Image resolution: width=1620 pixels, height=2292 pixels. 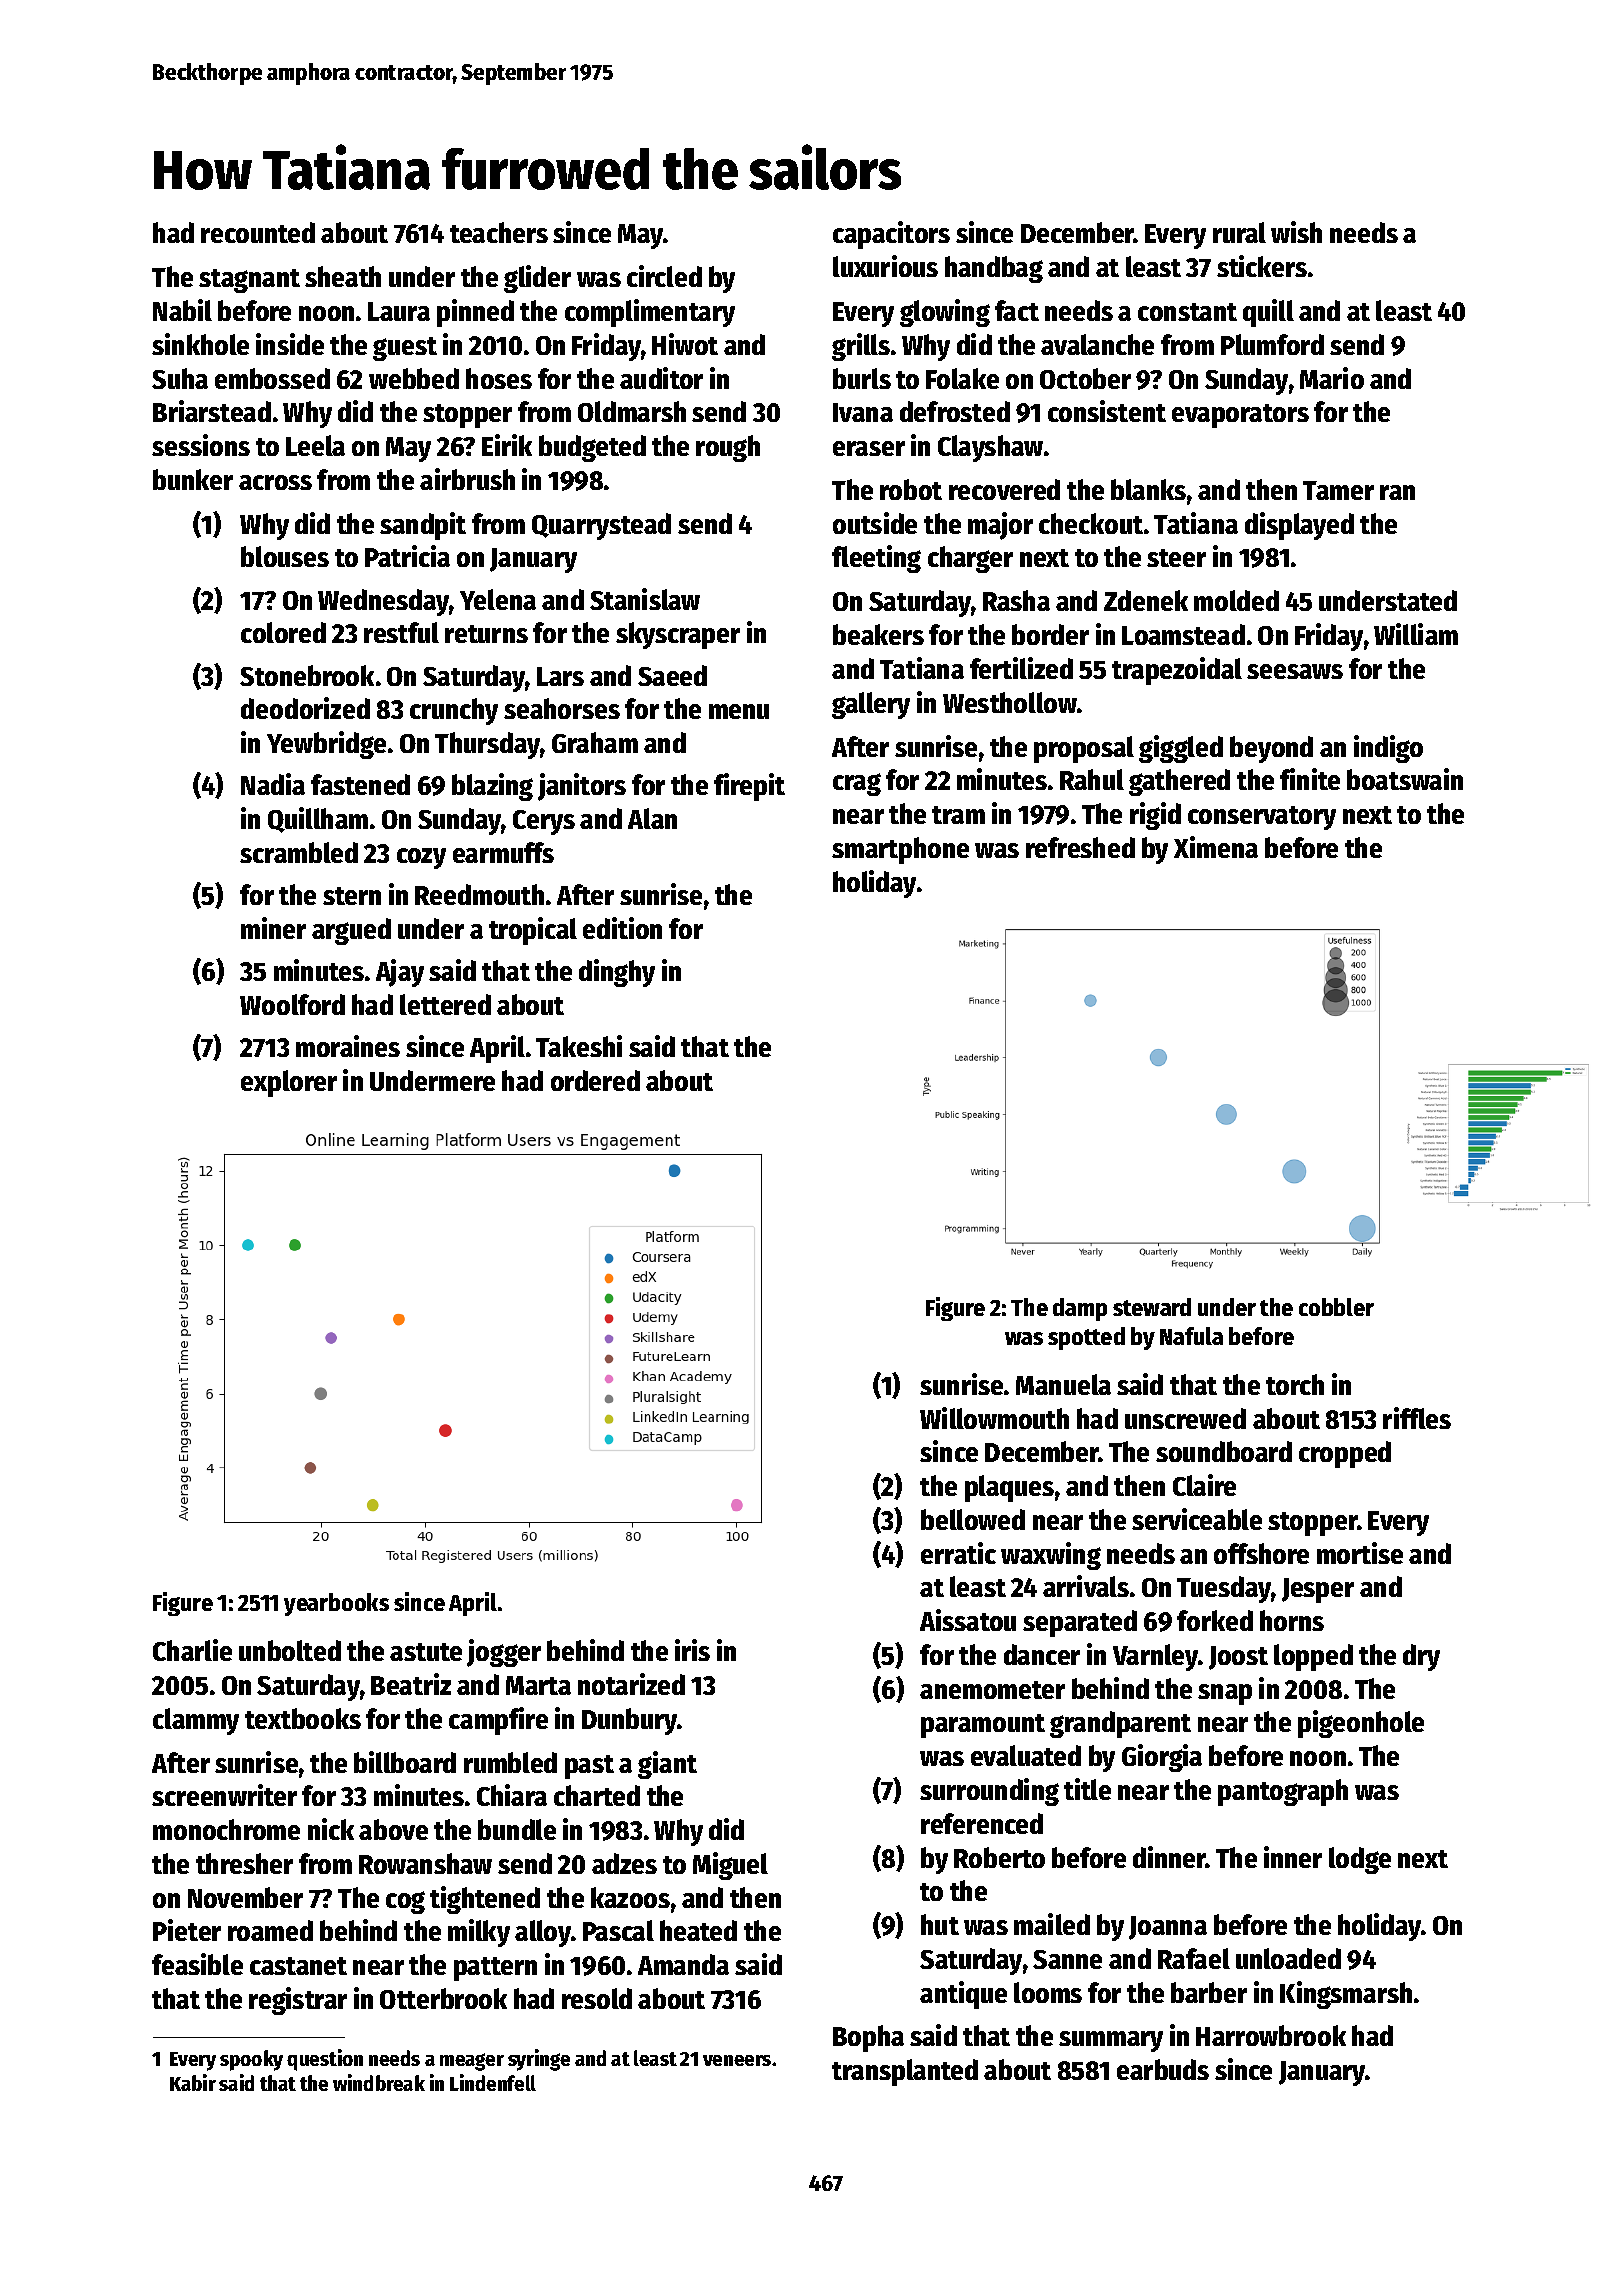 I want to click on displayed, so click(x=1299, y=526).
